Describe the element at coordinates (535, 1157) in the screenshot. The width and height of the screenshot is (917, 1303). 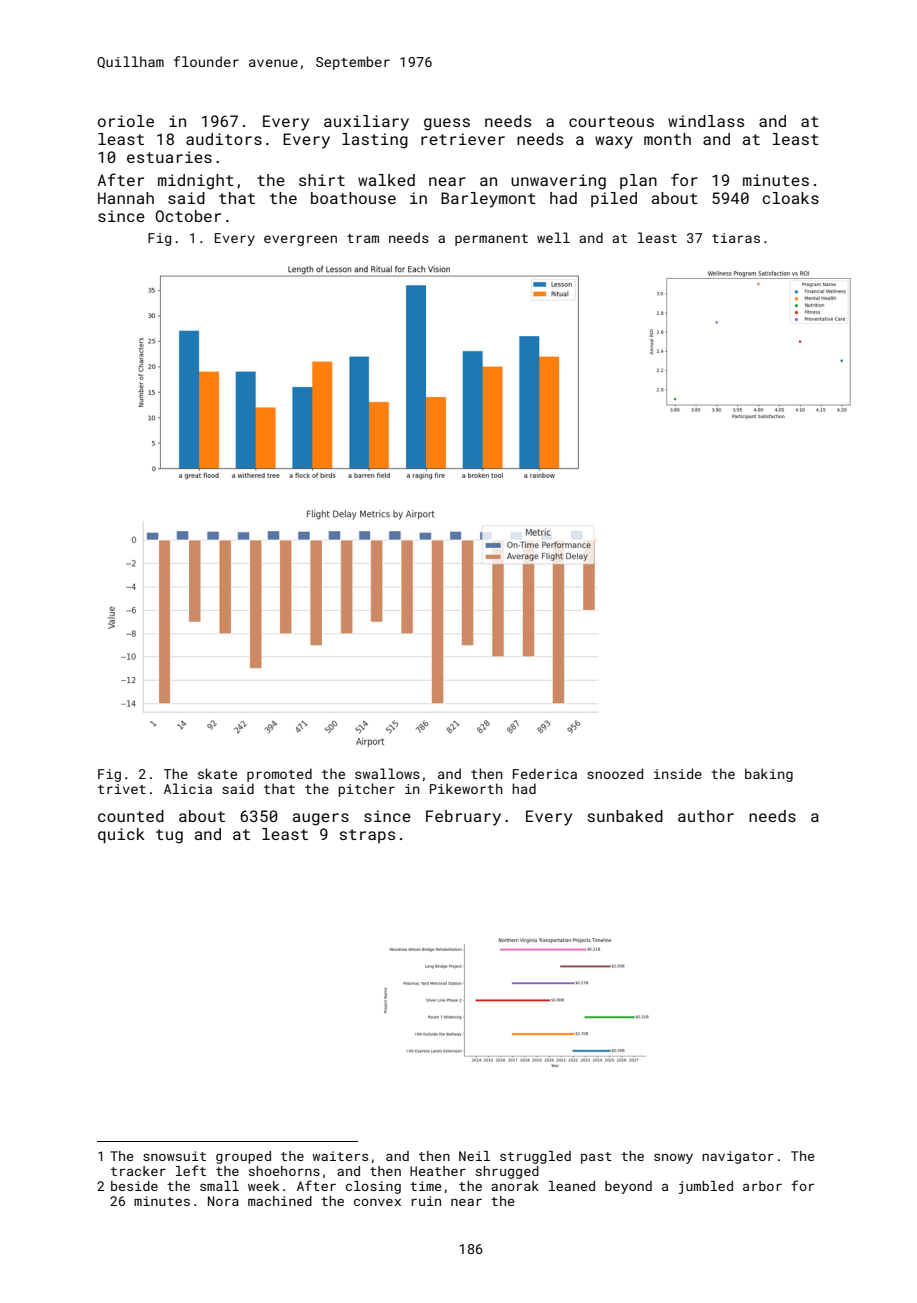
I see `struggled` at that location.
